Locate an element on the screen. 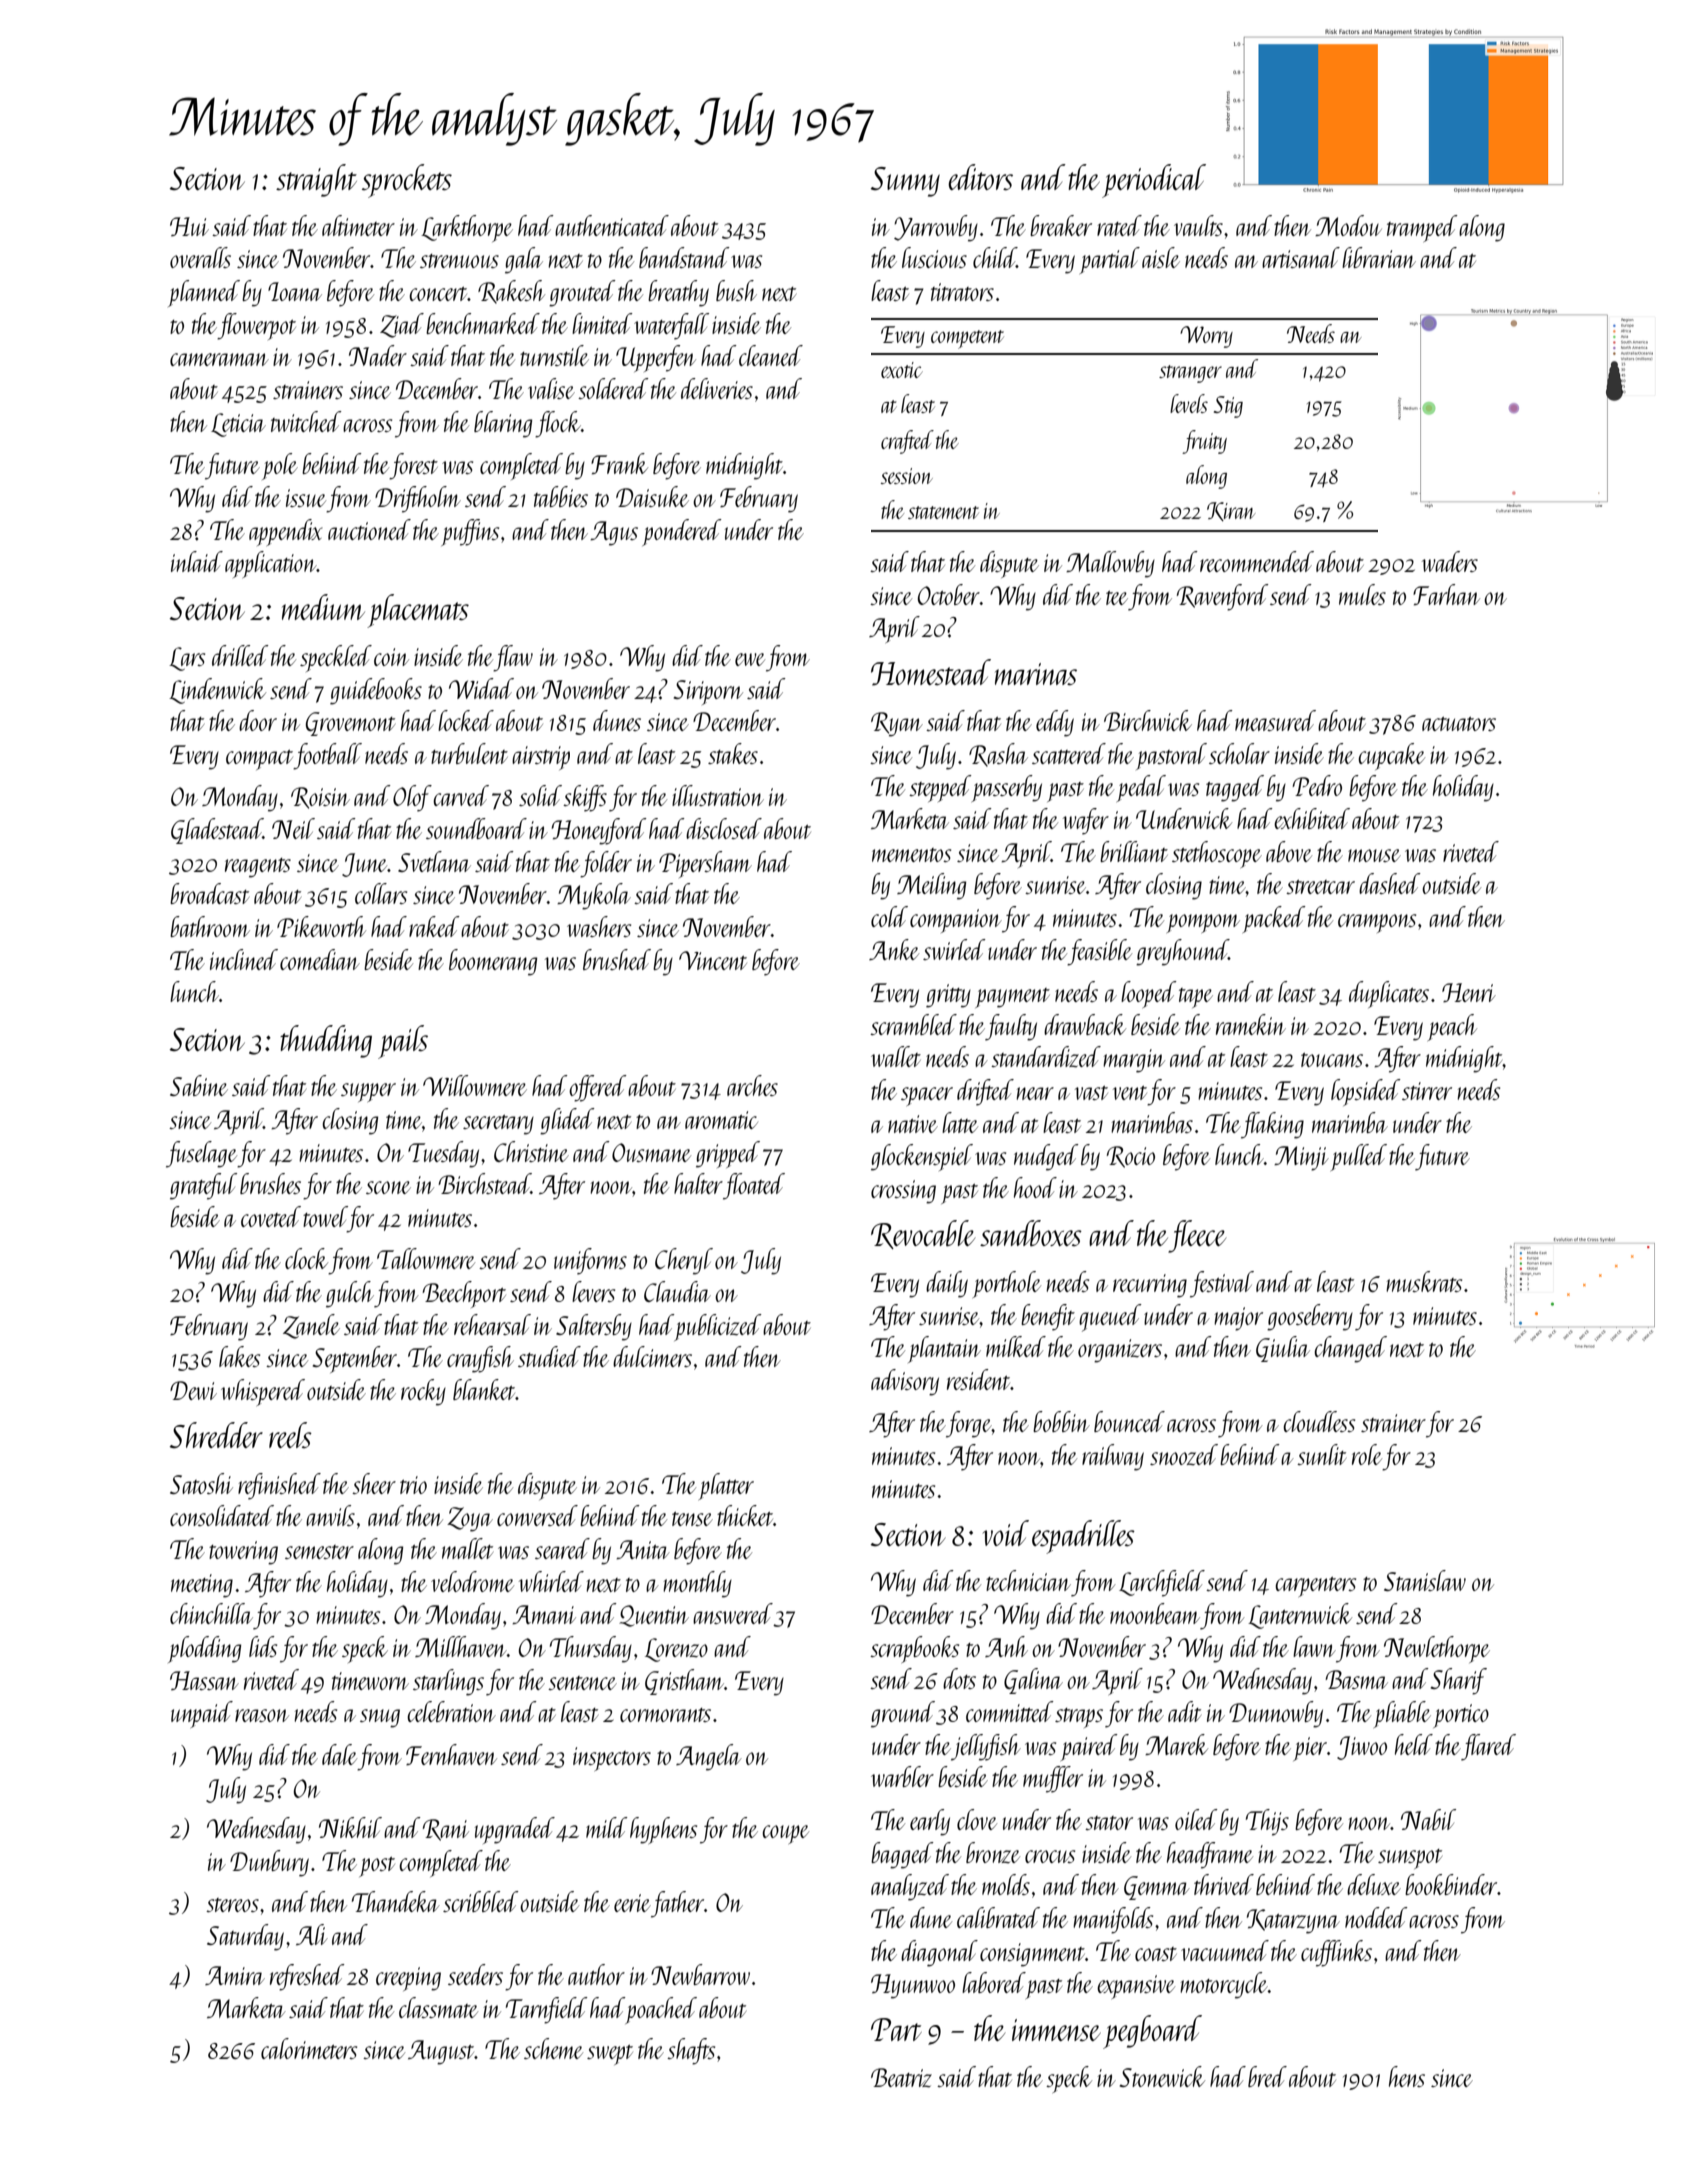 This screenshot has width=1683, height=2178. plantain is located at coordinates (944, 1349).
